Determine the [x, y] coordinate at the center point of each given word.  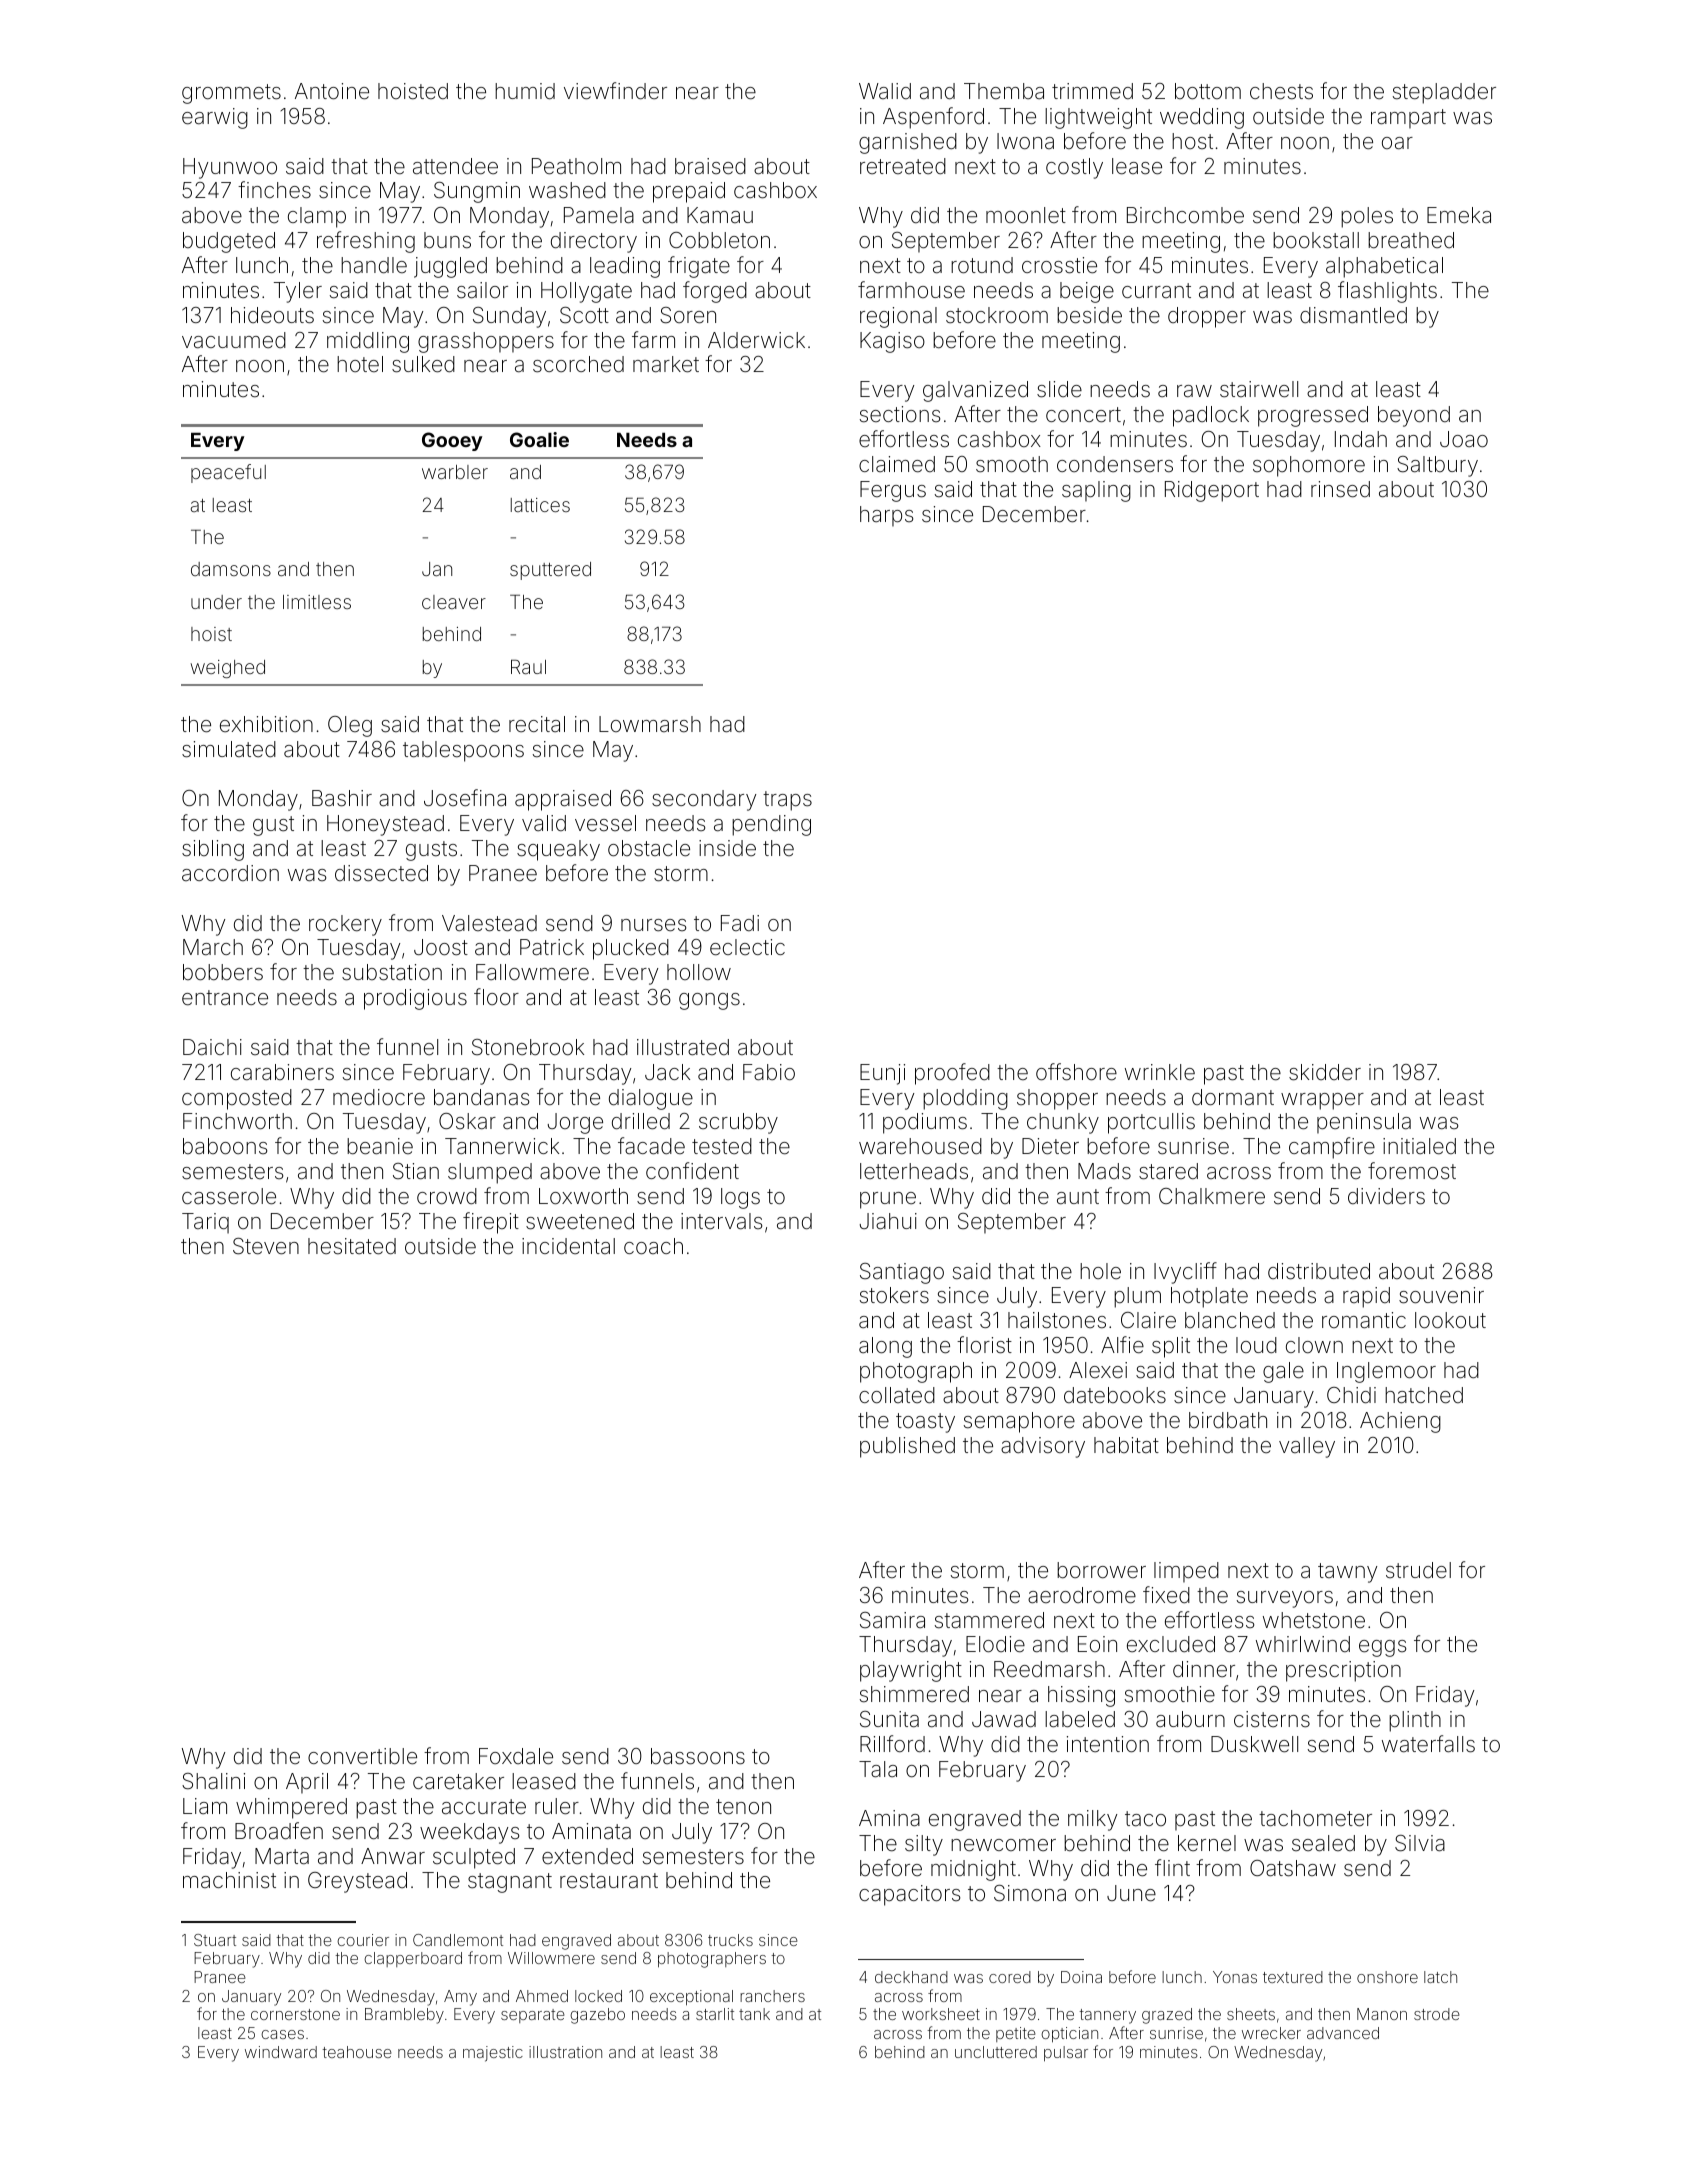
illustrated [683, 1047]
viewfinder [615, 91]
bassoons [698, 1756]
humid [525, 91]
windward [281, 2052]
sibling [213, 850]
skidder [1325, 1072]
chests [1281, 91]
